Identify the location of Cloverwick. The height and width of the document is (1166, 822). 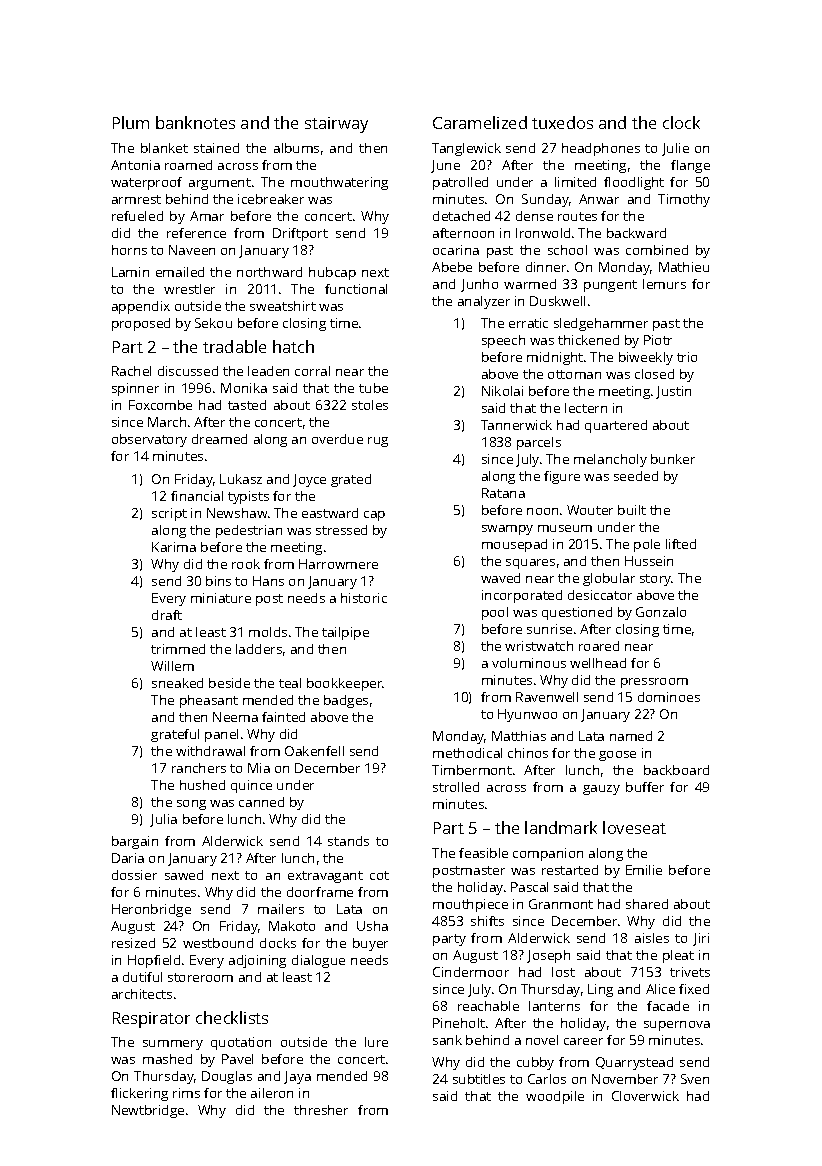
(645, 1096).
